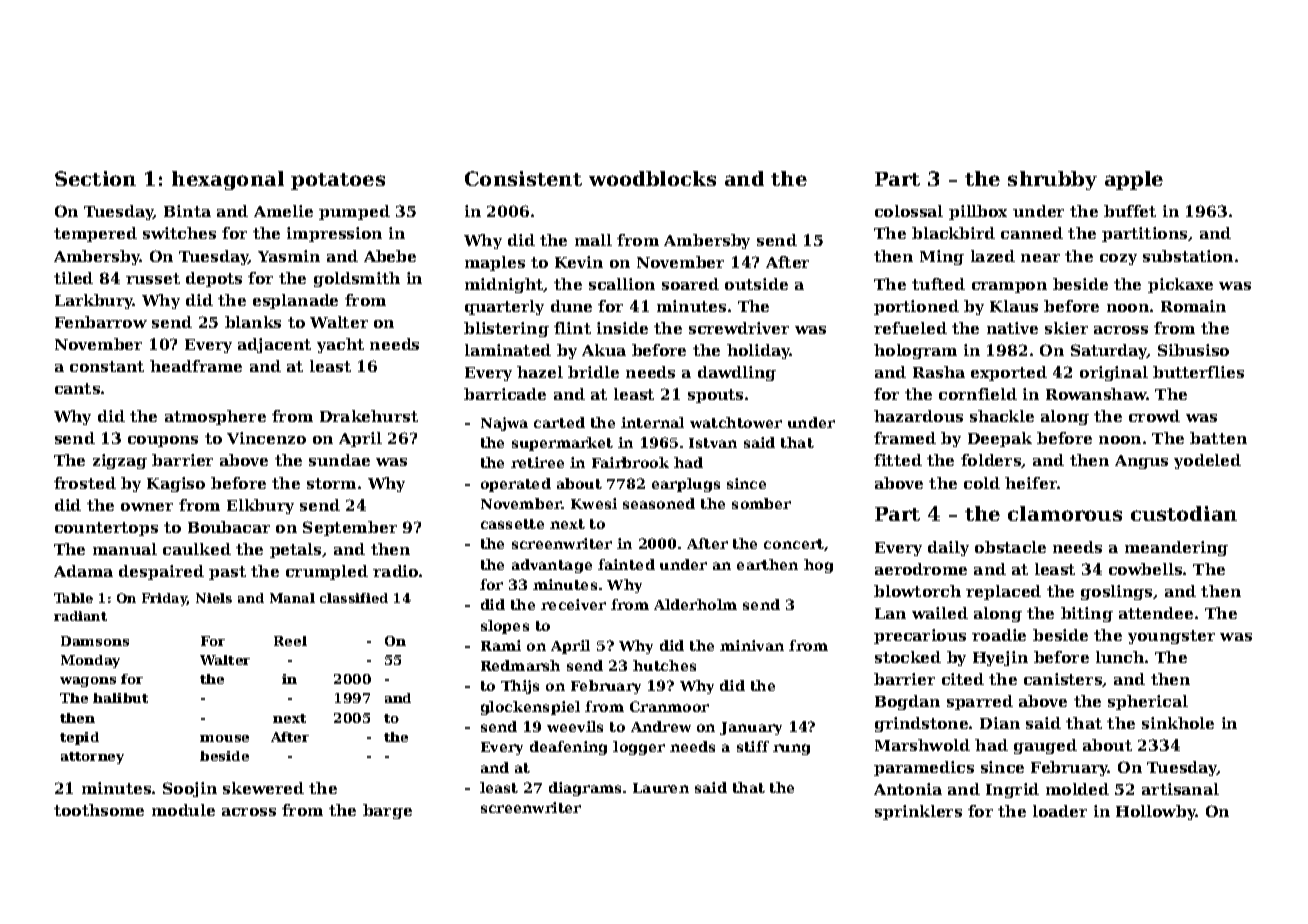 This screenshot has width=1308, height=924. What do you see at coordinates (713, 443) in the screenshot?
I see `Istvan` at bounding box center [713, 443].
